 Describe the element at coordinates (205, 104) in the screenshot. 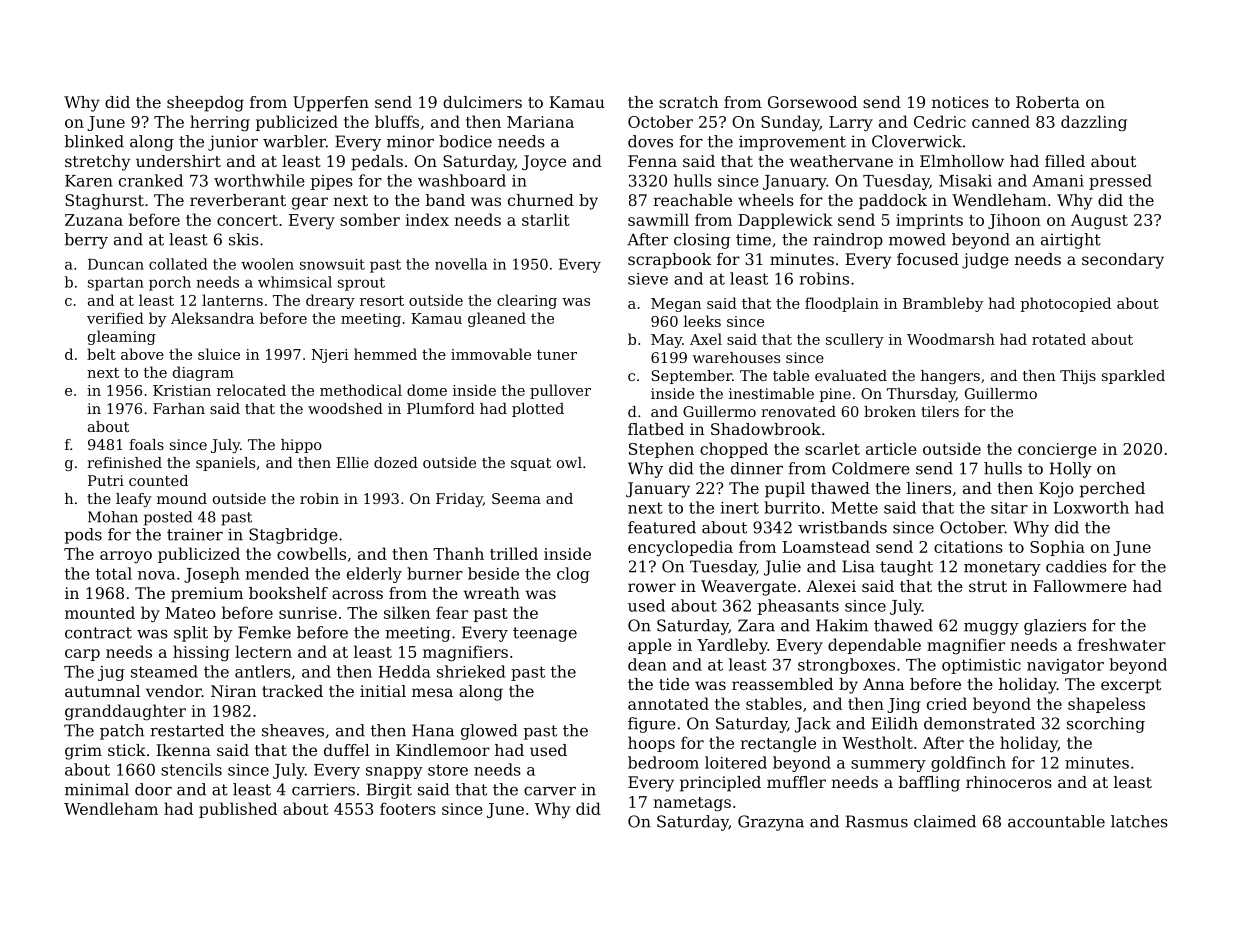

I see `sheepdog` at that location.
